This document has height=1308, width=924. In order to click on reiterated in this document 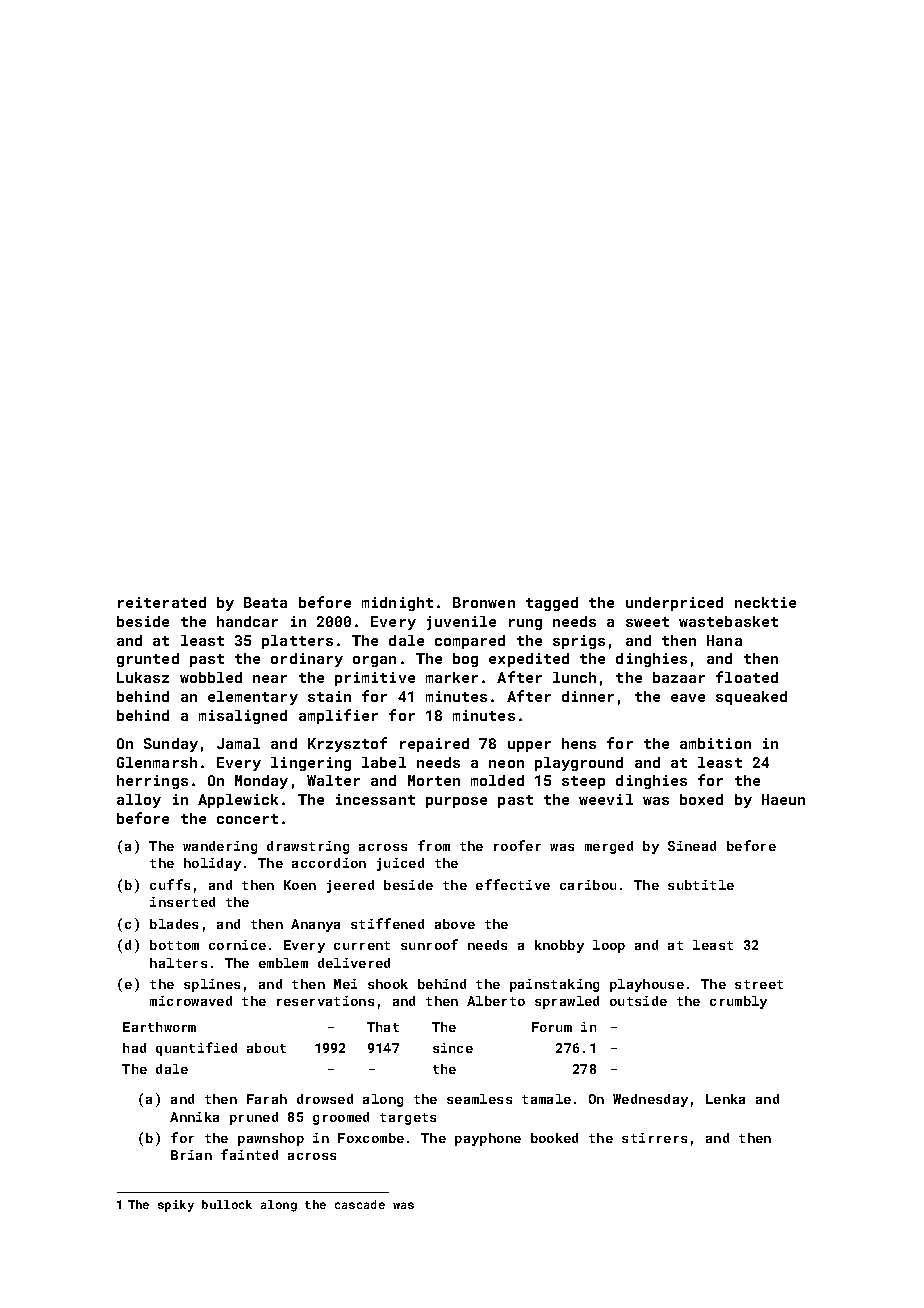, I will do `click(162, 602)`.
